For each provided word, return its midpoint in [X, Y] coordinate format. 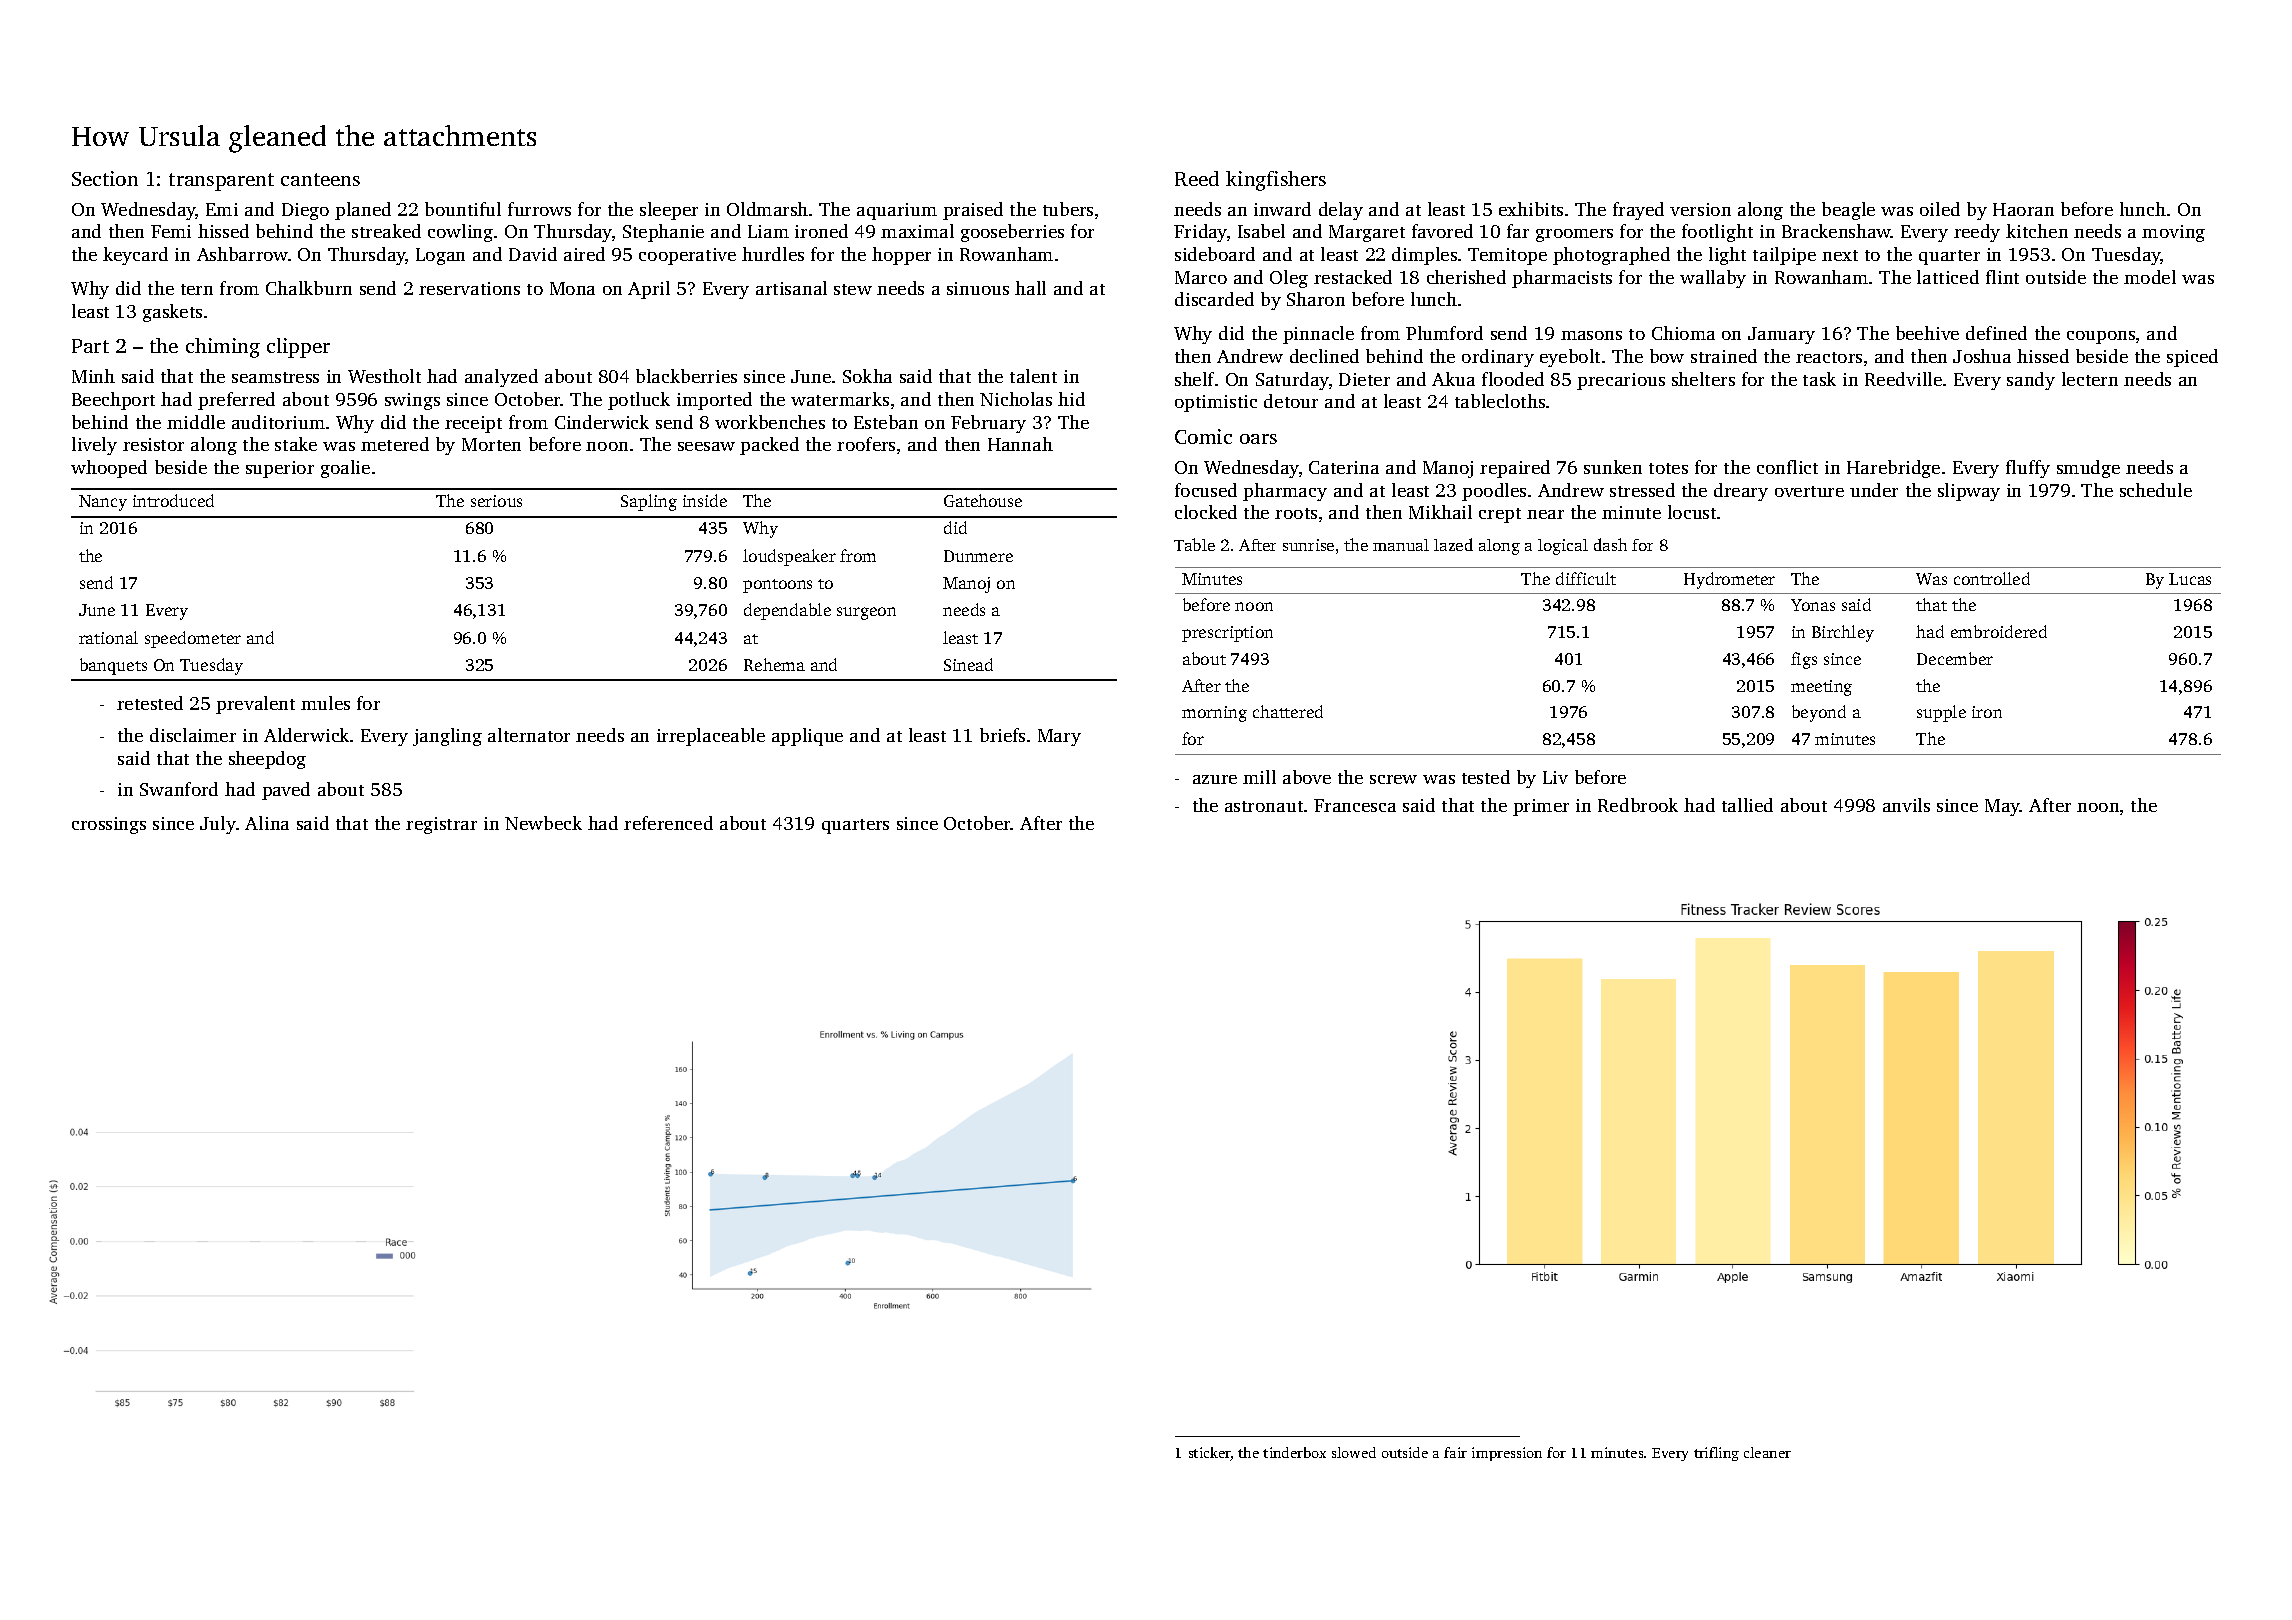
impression [1507, 1454]
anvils [1906, 805]
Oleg [1289, 279]
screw [1393, 779]
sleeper [669, 211]
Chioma [1683, 333]
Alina [267, 823]
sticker [1210, 1454]
